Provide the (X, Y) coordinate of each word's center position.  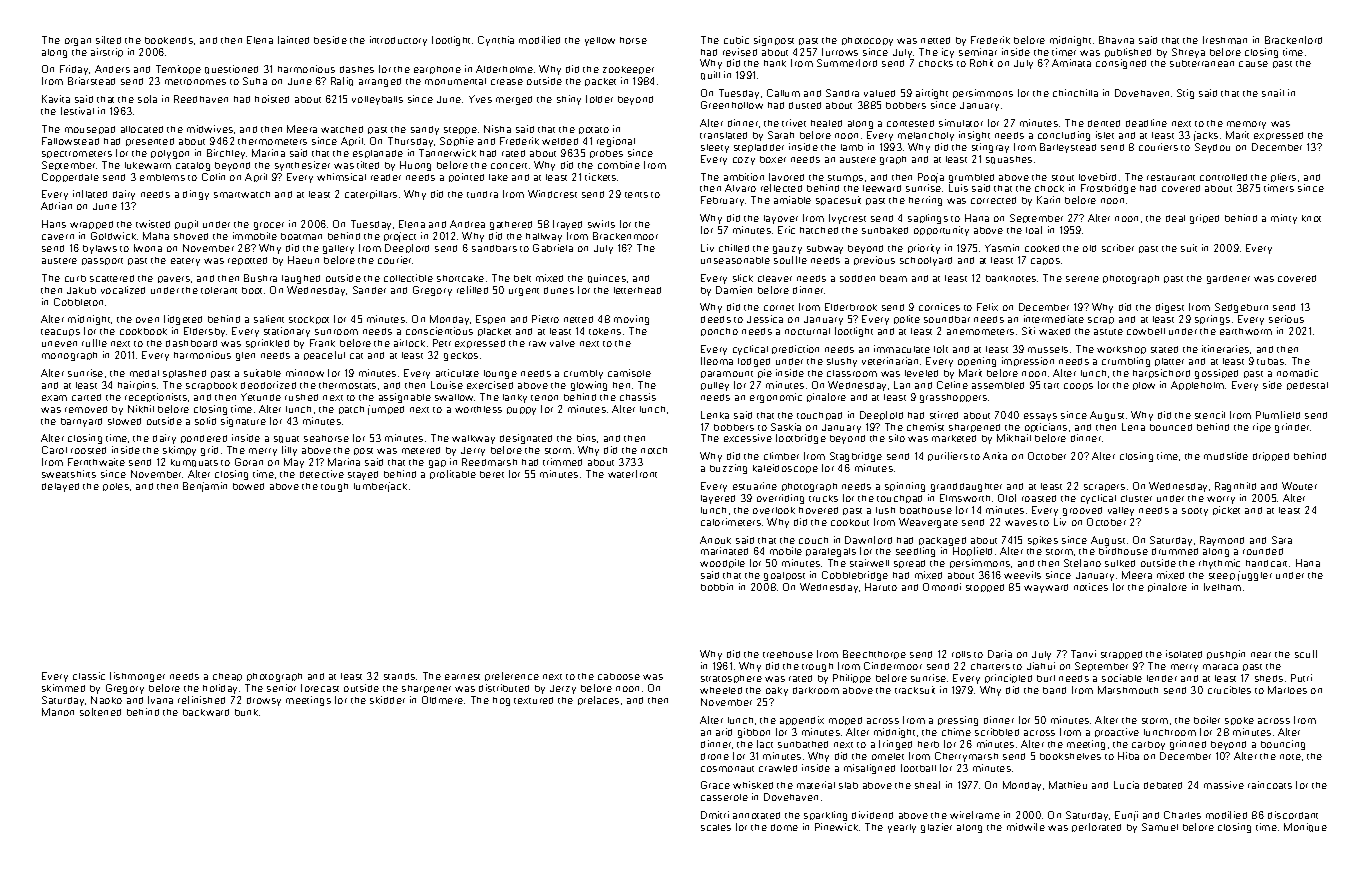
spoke (1239, 721)
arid (724, 732)
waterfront (632, 474)
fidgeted (183, 320)
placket (494, 332)
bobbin (717, 587)
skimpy (179, 451)
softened (100, 712)
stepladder (759, 148)
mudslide (1226, 456)
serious (1286, 319)
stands (399, 676)
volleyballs (377, 100)
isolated (1184, 654)
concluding (1064, 136)
